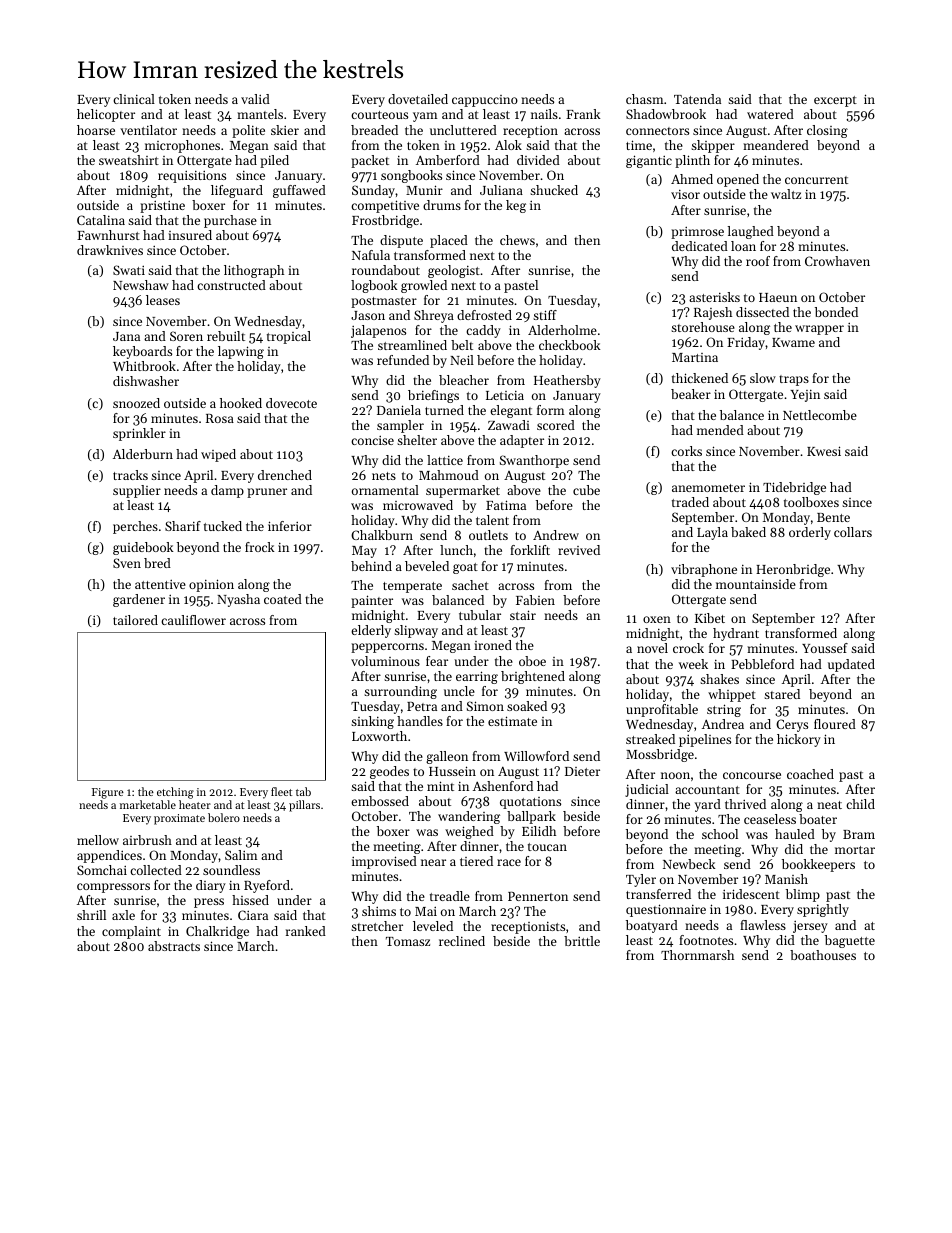 The image size is (952, 1233). I want to click on excerpt, so click(835, 101).
